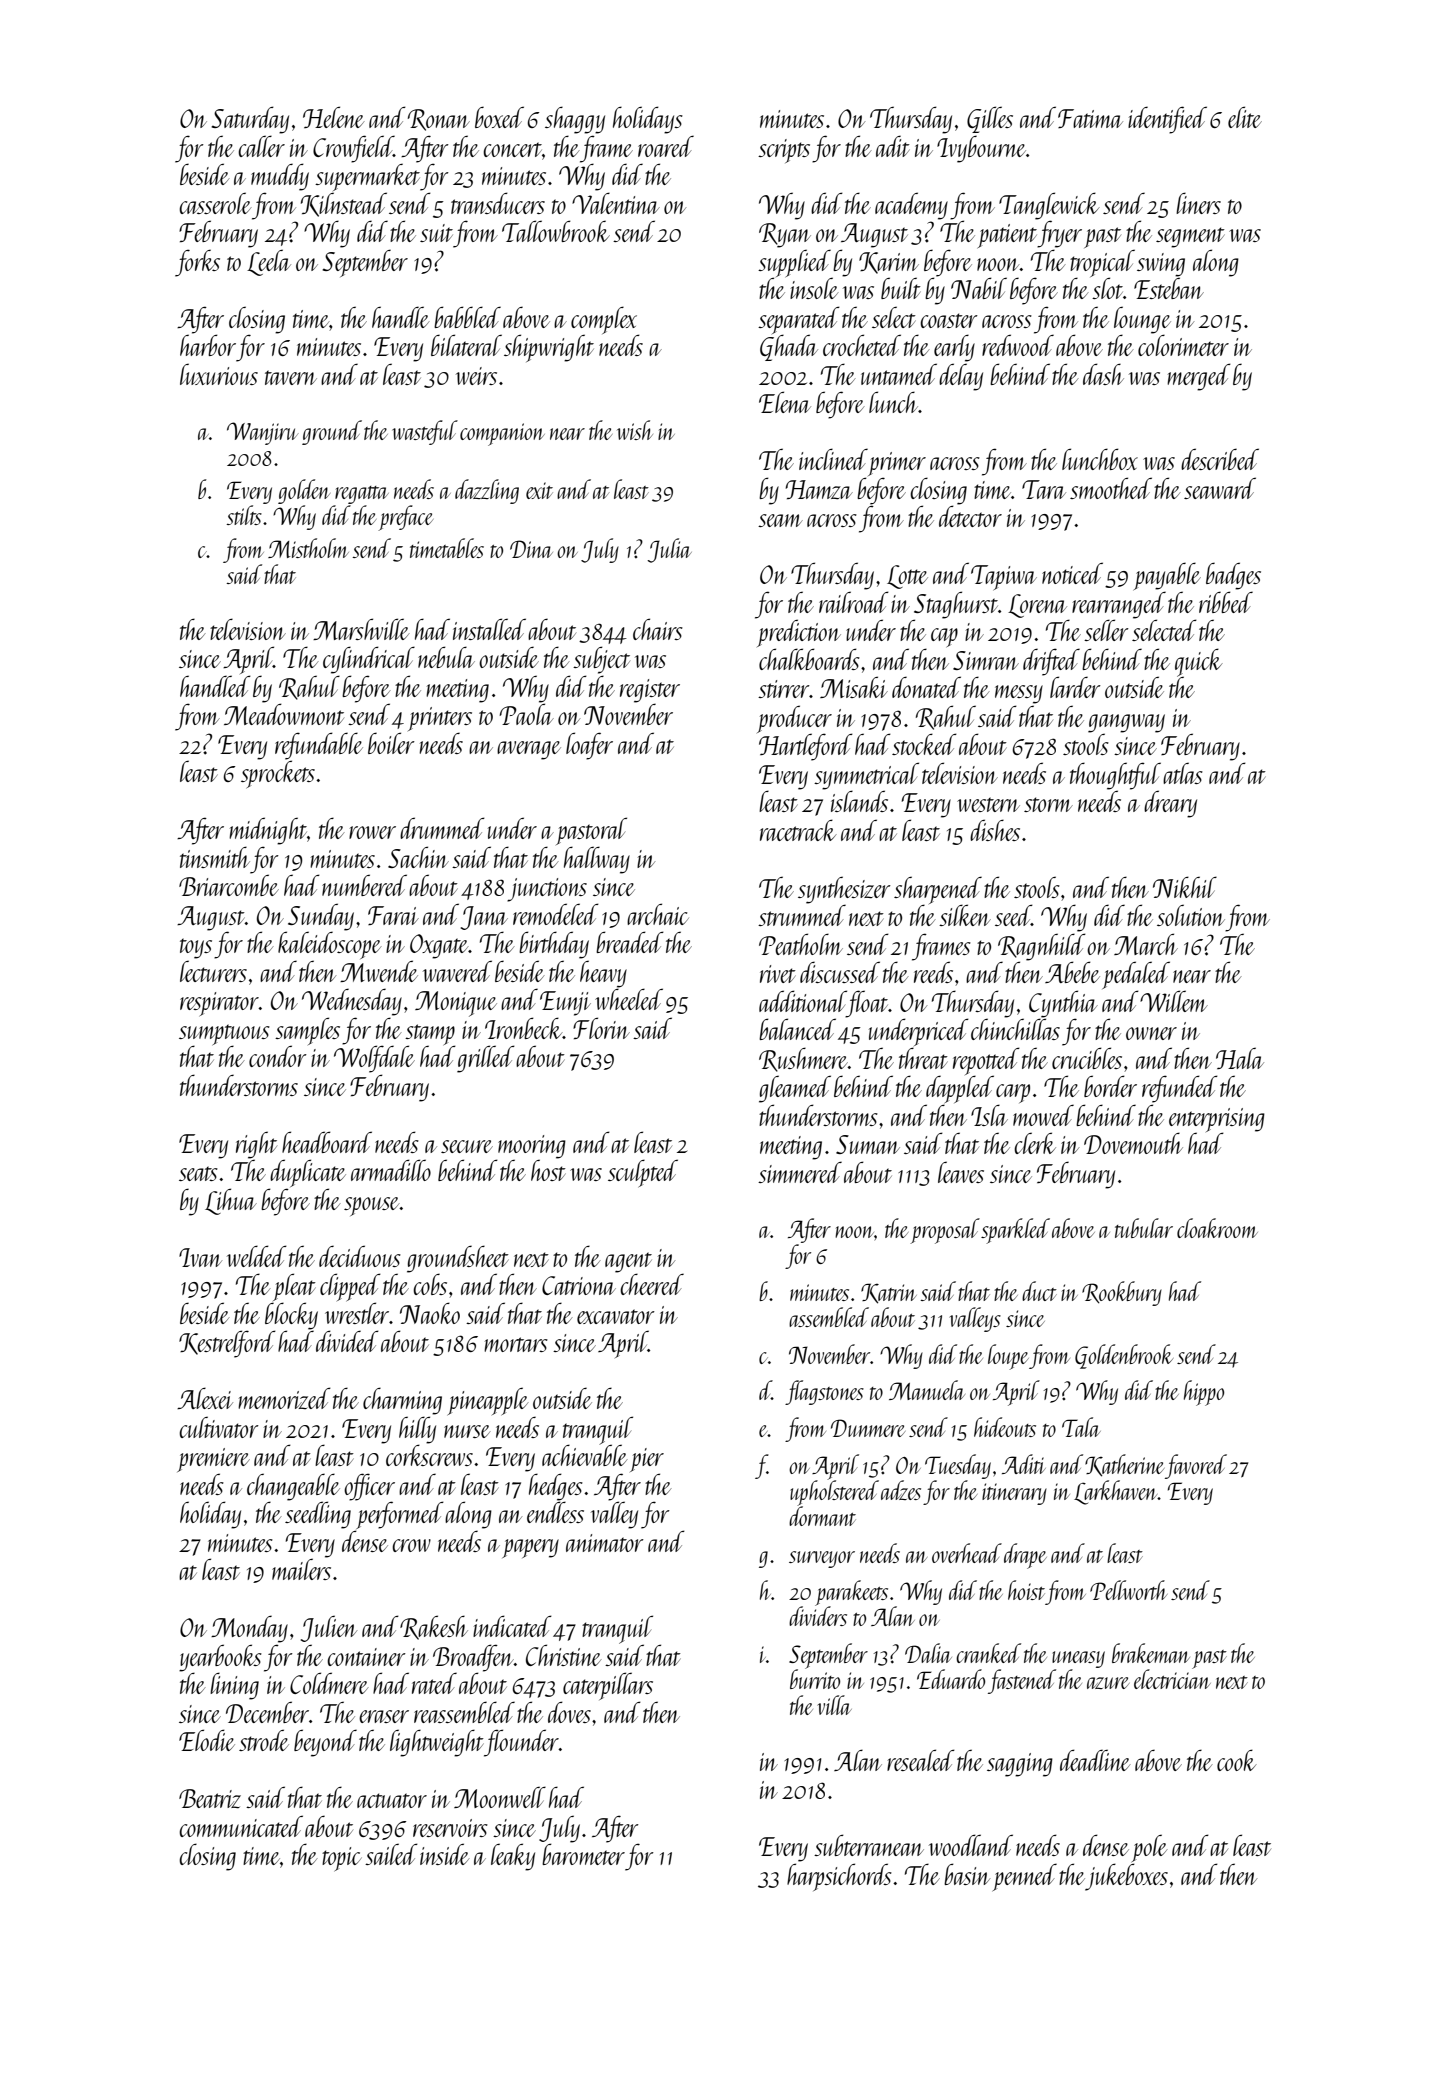 The image size is (1450, 2100). What do you see at coordinates (839, 1877) in the screenshot?
I see `harpsichords` at bounding box center [839, 1877].
